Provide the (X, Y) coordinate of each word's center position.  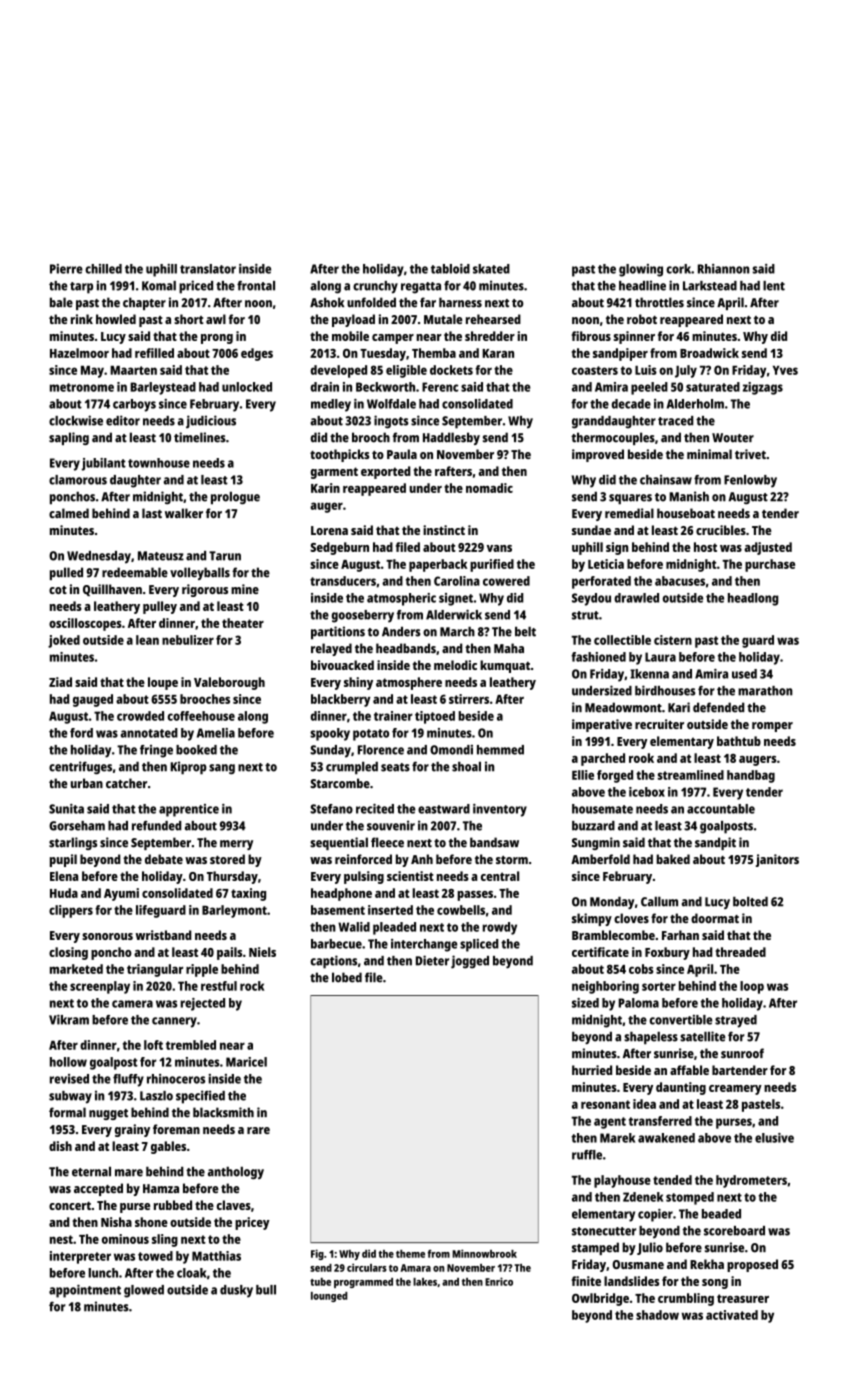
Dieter (432, 960)
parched (603, 759)
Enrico (499, 1281)
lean (147, 640)
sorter (659, 986)
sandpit (715, 843)
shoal (466, 766)
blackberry (340, 700)
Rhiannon (723, 269)
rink (82, 319)
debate (164, 859)
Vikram (69, 1019)
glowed (144, 1291)
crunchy (375, 287)
